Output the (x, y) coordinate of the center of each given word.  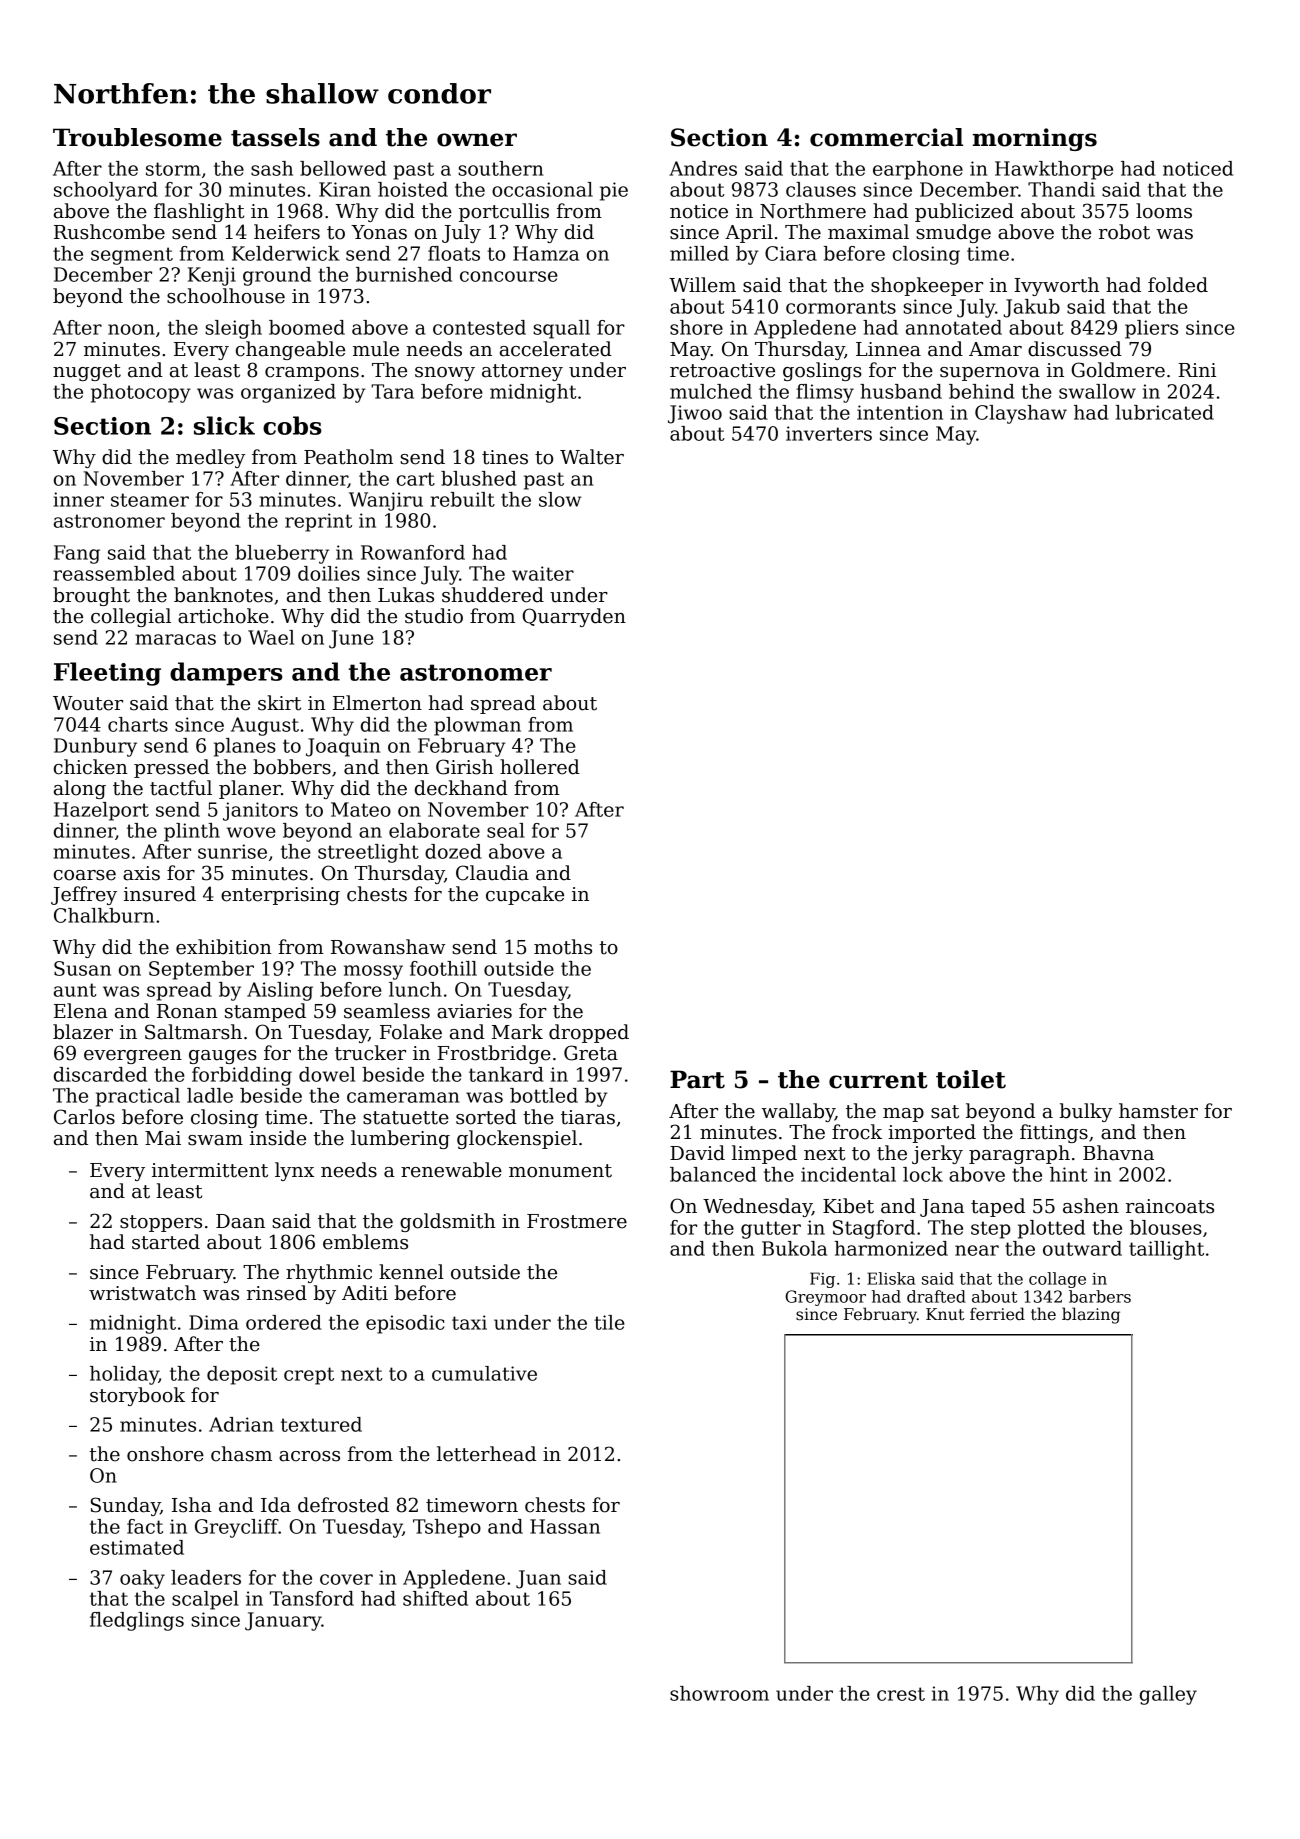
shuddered (493, 595)
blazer (83, 1032)
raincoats (1170, 1206)
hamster (1158, 1111)
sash (272, 168)
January (283, 1621)
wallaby (798, 1112)
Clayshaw (1021, 414)
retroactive (722, 370)
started (166, 1242)
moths (563, 947)
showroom (719, 1693)
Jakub (1031, 308)
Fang (77, 554)
